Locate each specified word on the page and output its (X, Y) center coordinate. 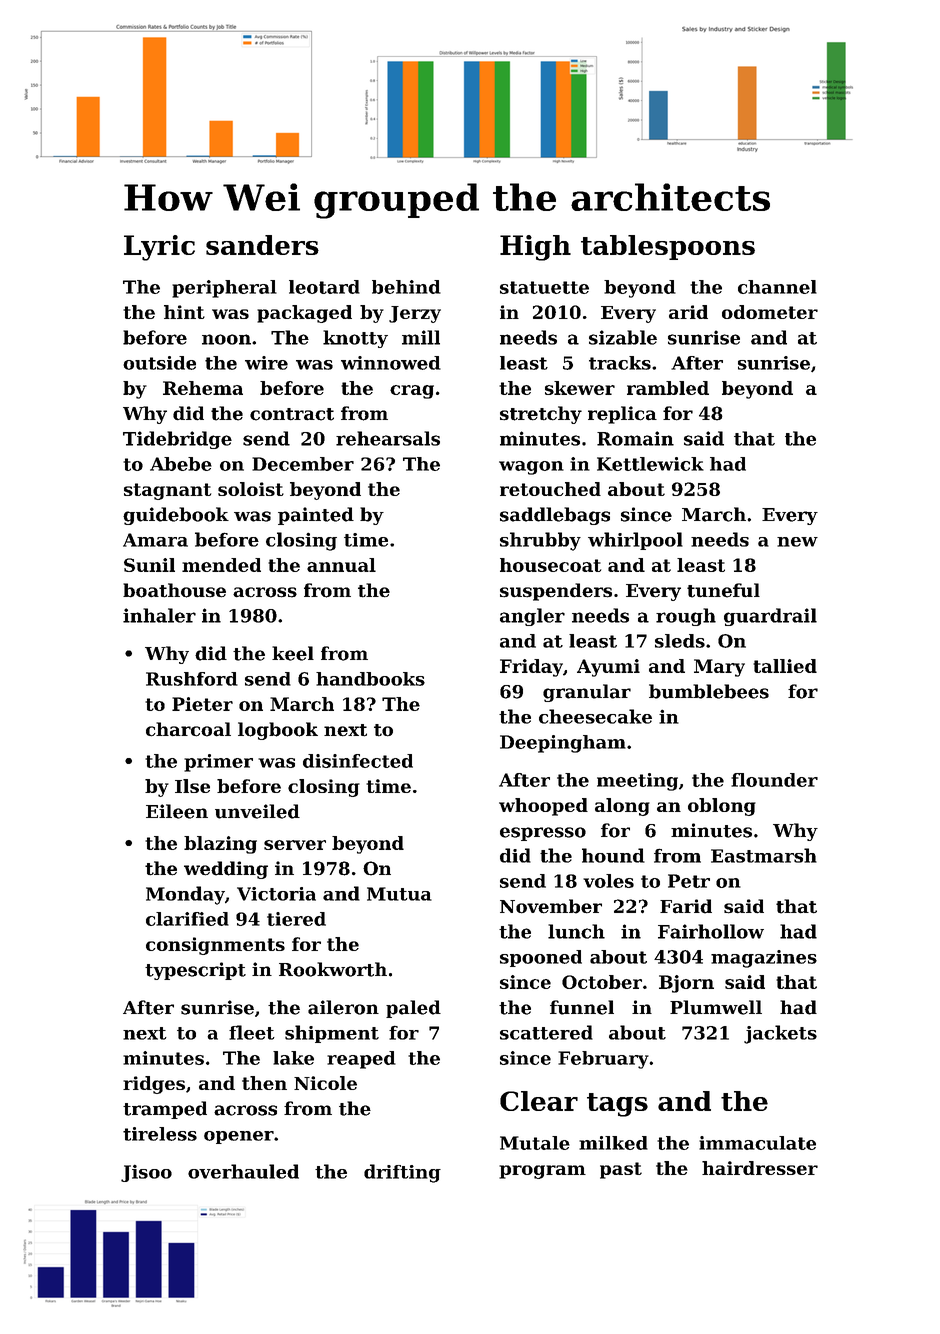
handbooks (370, 679)
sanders (262, 245)
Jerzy (415, 314)
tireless (160, 1134)
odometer (770, 312)
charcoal (188, 729)
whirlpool (635, 541)
